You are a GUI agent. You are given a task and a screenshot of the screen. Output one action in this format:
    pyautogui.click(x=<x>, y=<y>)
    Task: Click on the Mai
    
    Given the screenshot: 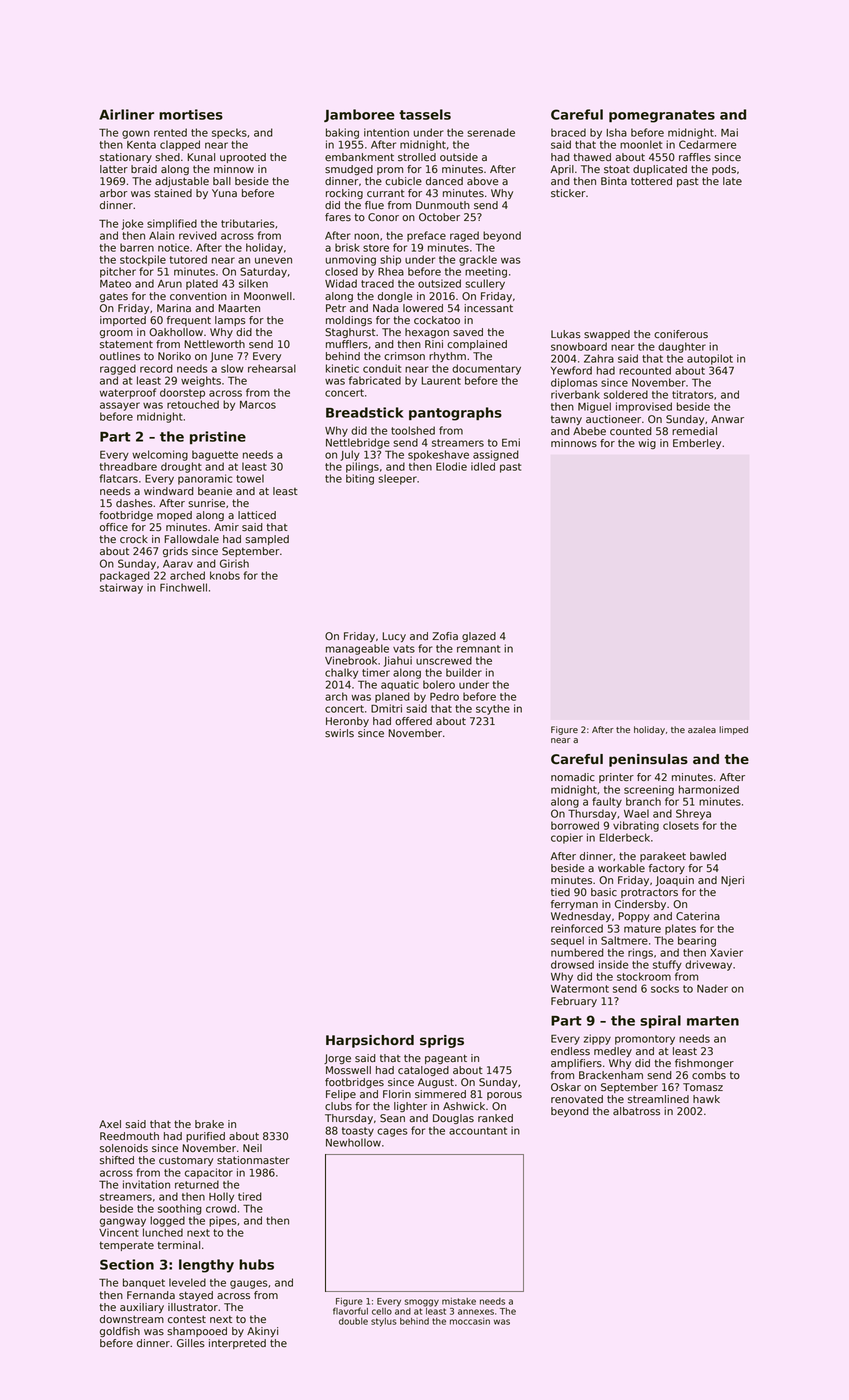 What is the action you would take?
    pyautogui.click(x=729, y=132)
